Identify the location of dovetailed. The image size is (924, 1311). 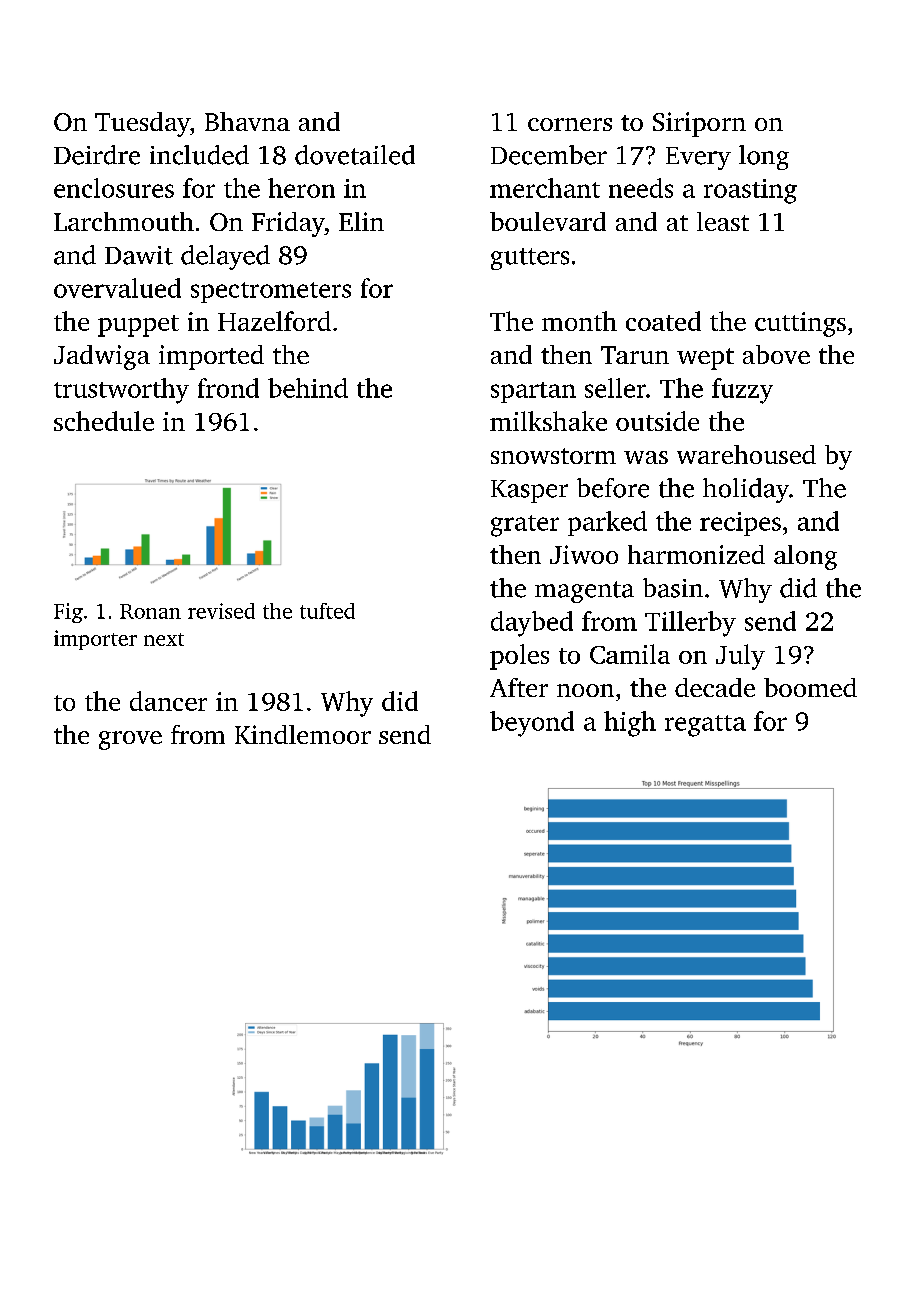
(355, 155).
